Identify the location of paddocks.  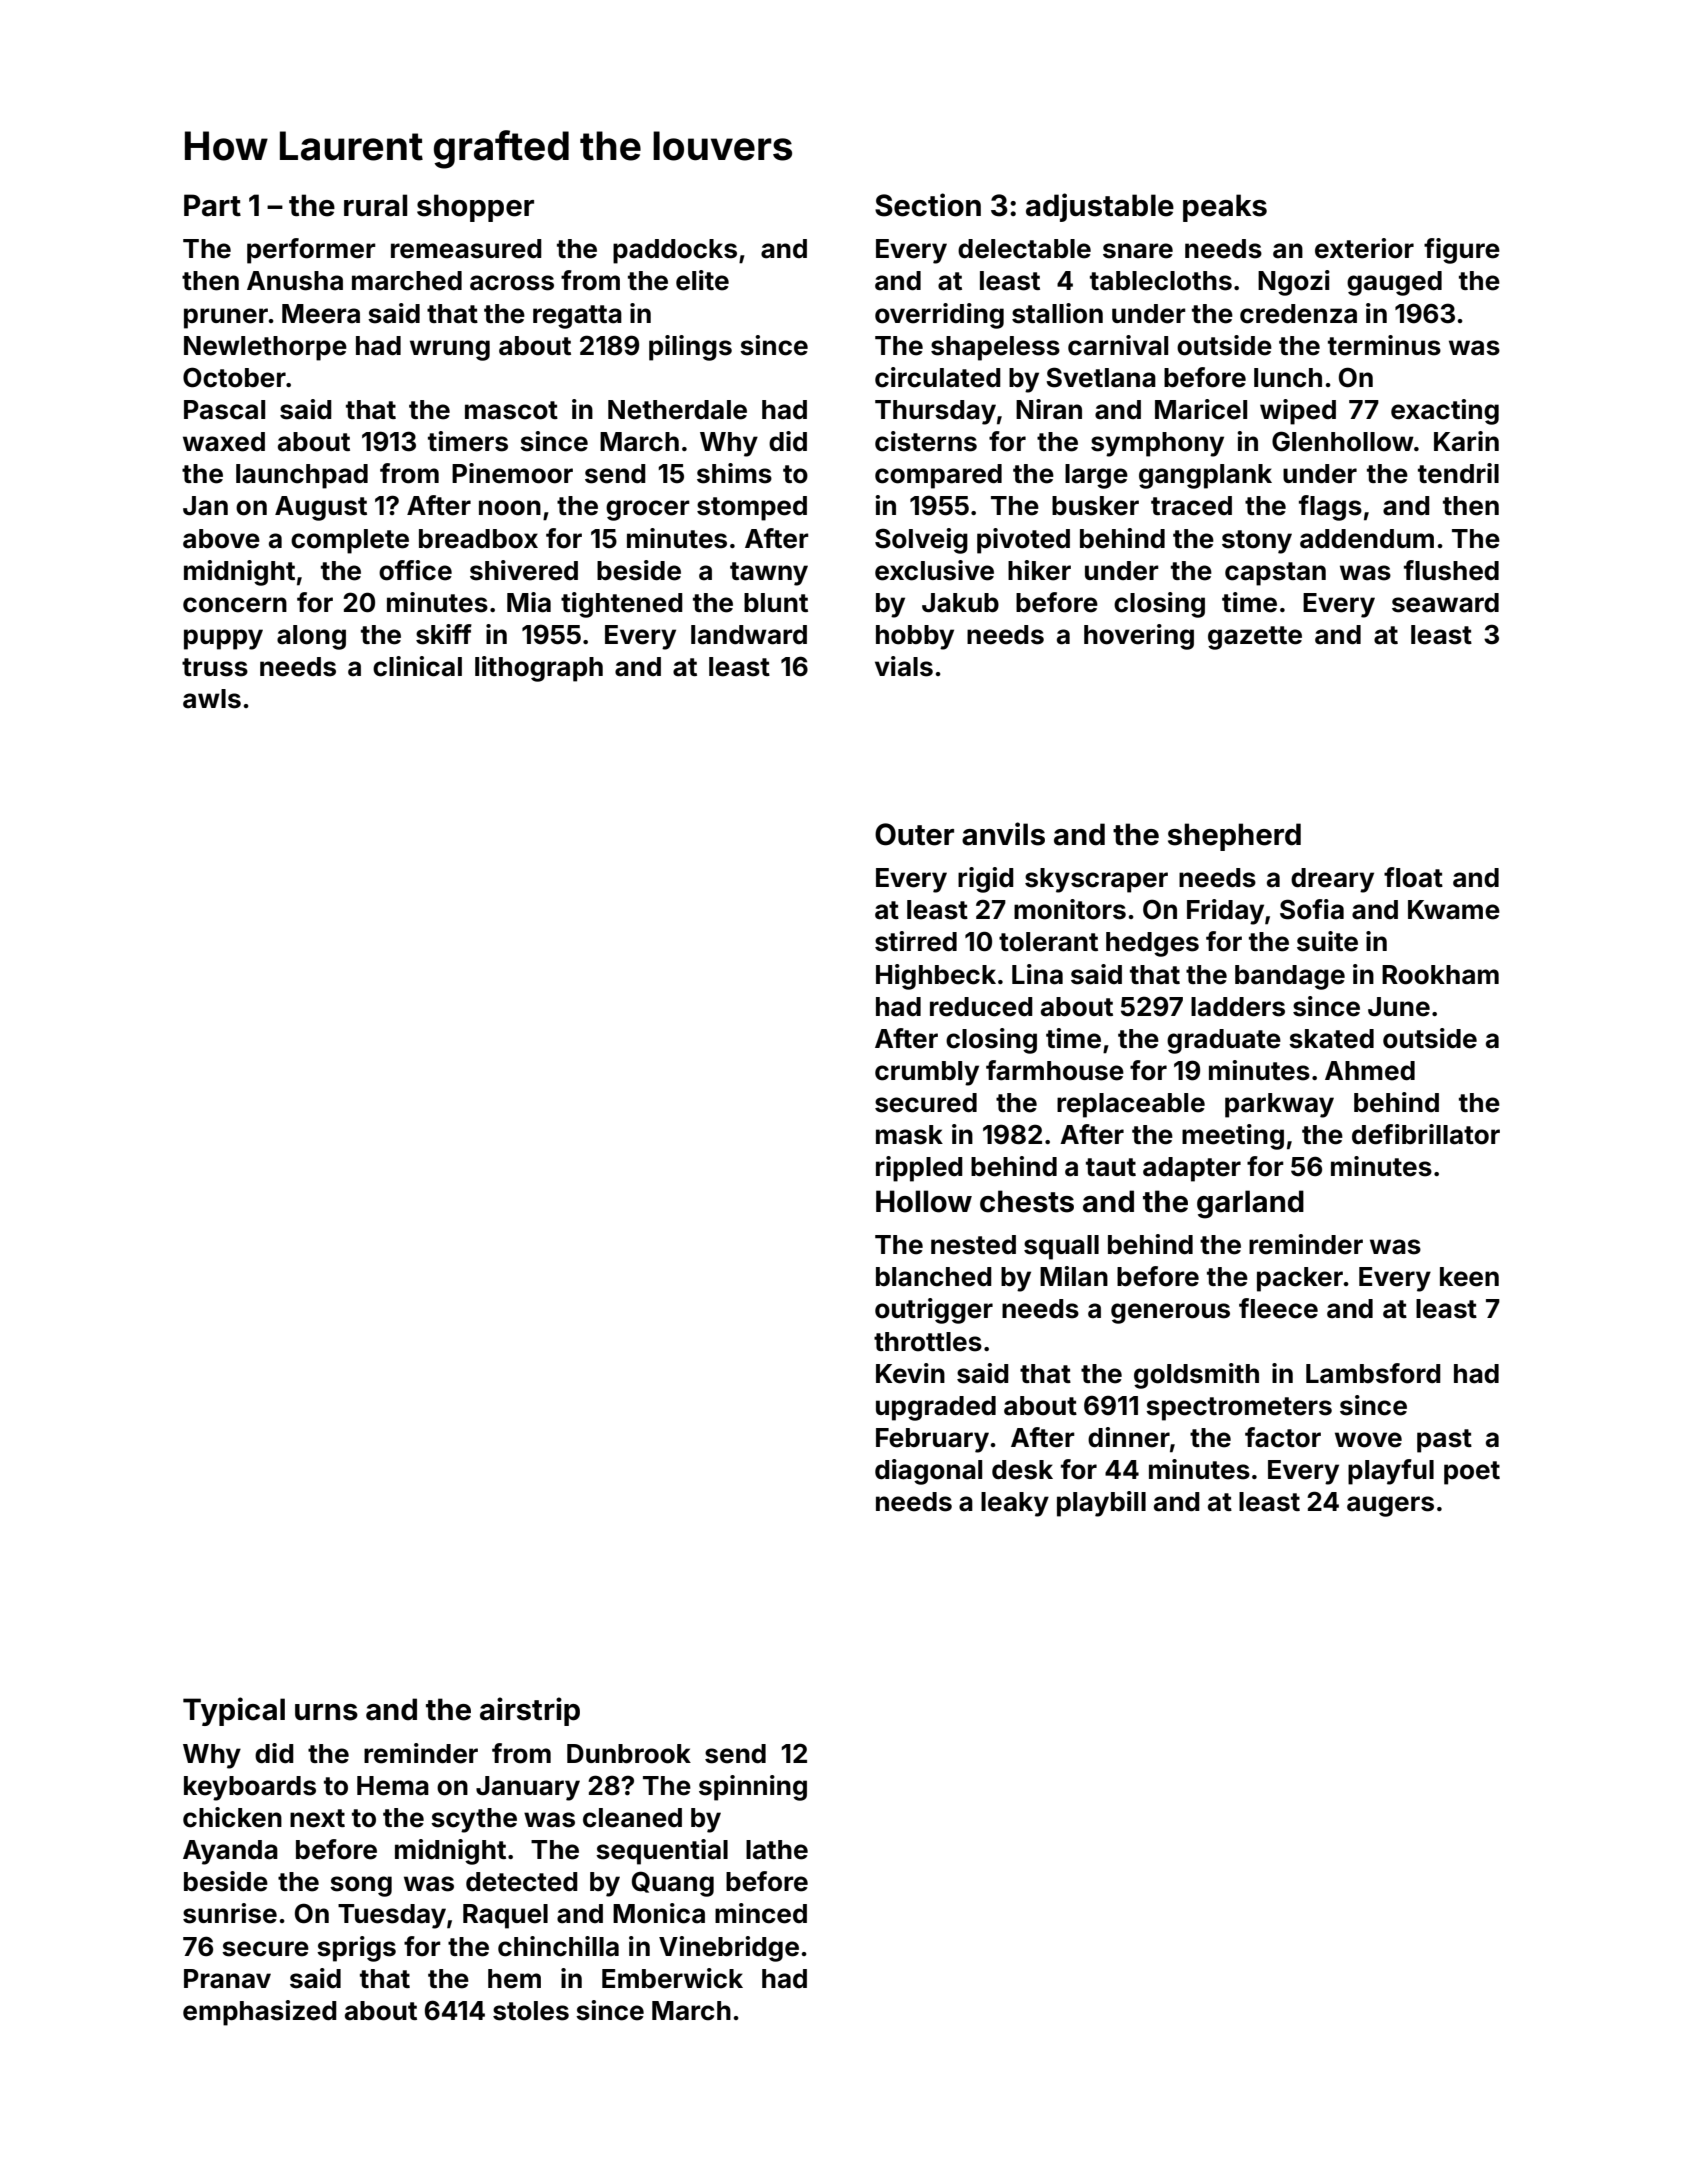
(675, 251).
